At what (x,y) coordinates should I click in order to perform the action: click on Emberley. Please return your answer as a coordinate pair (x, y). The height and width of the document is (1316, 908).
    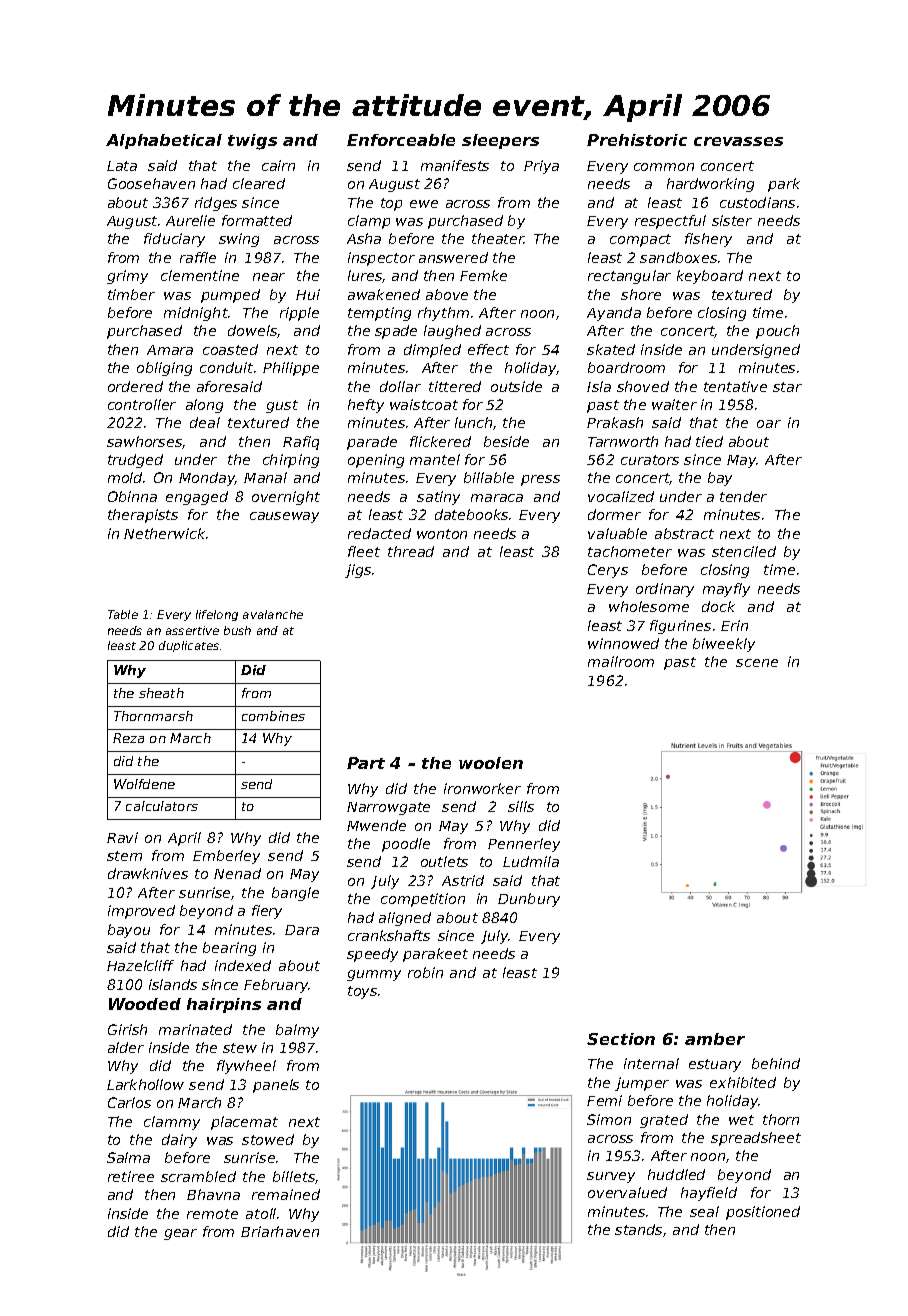
    Looking at the image, I should click on (226, 857).
